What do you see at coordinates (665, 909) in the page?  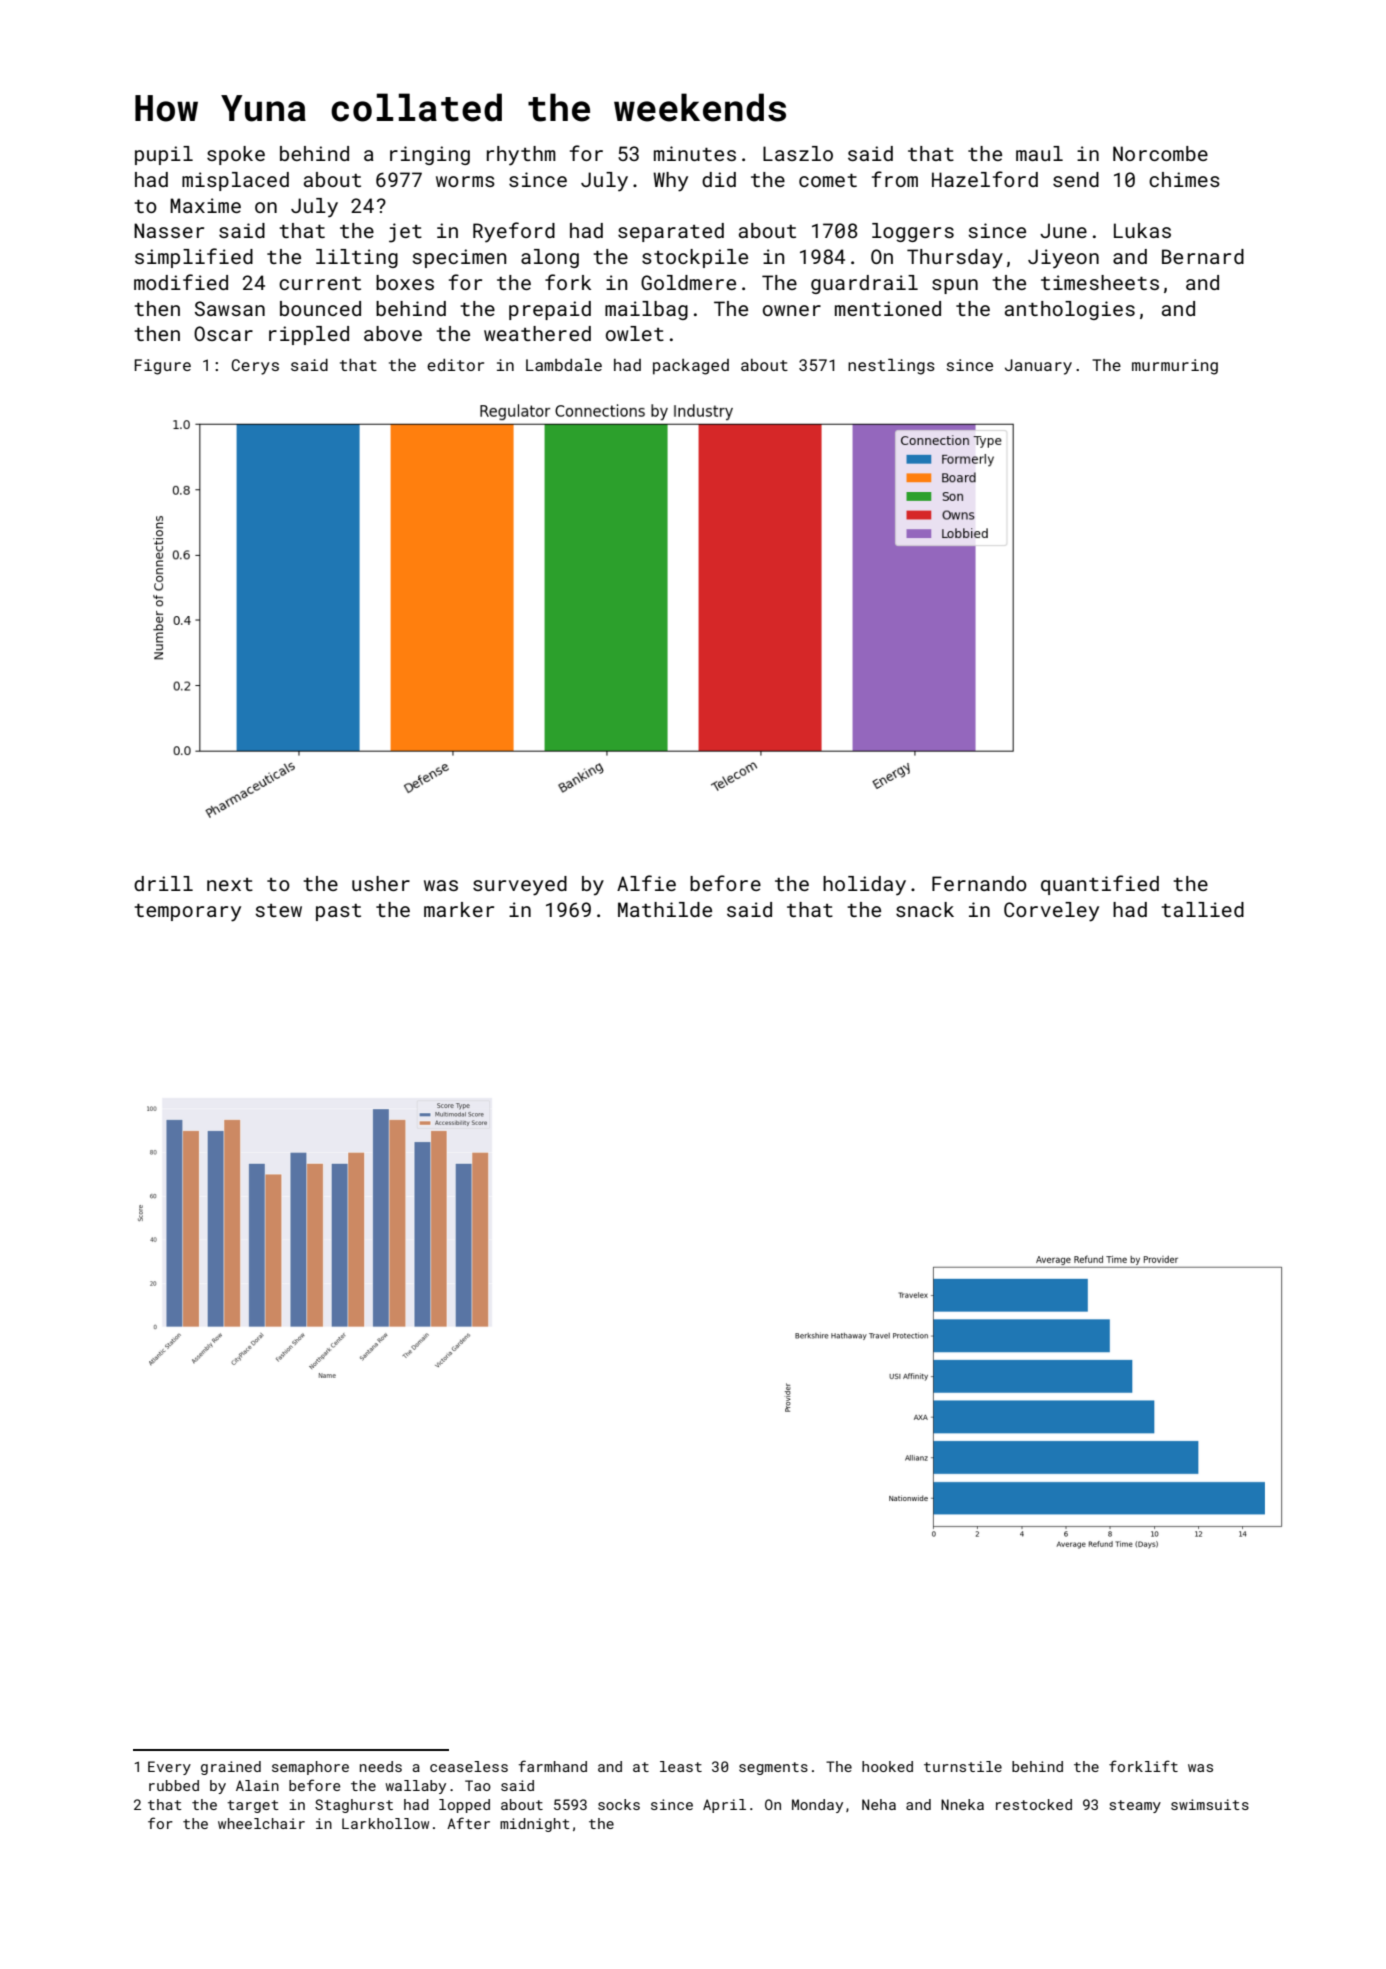 I see `Mathilde` at bounding box center [665, 909].
